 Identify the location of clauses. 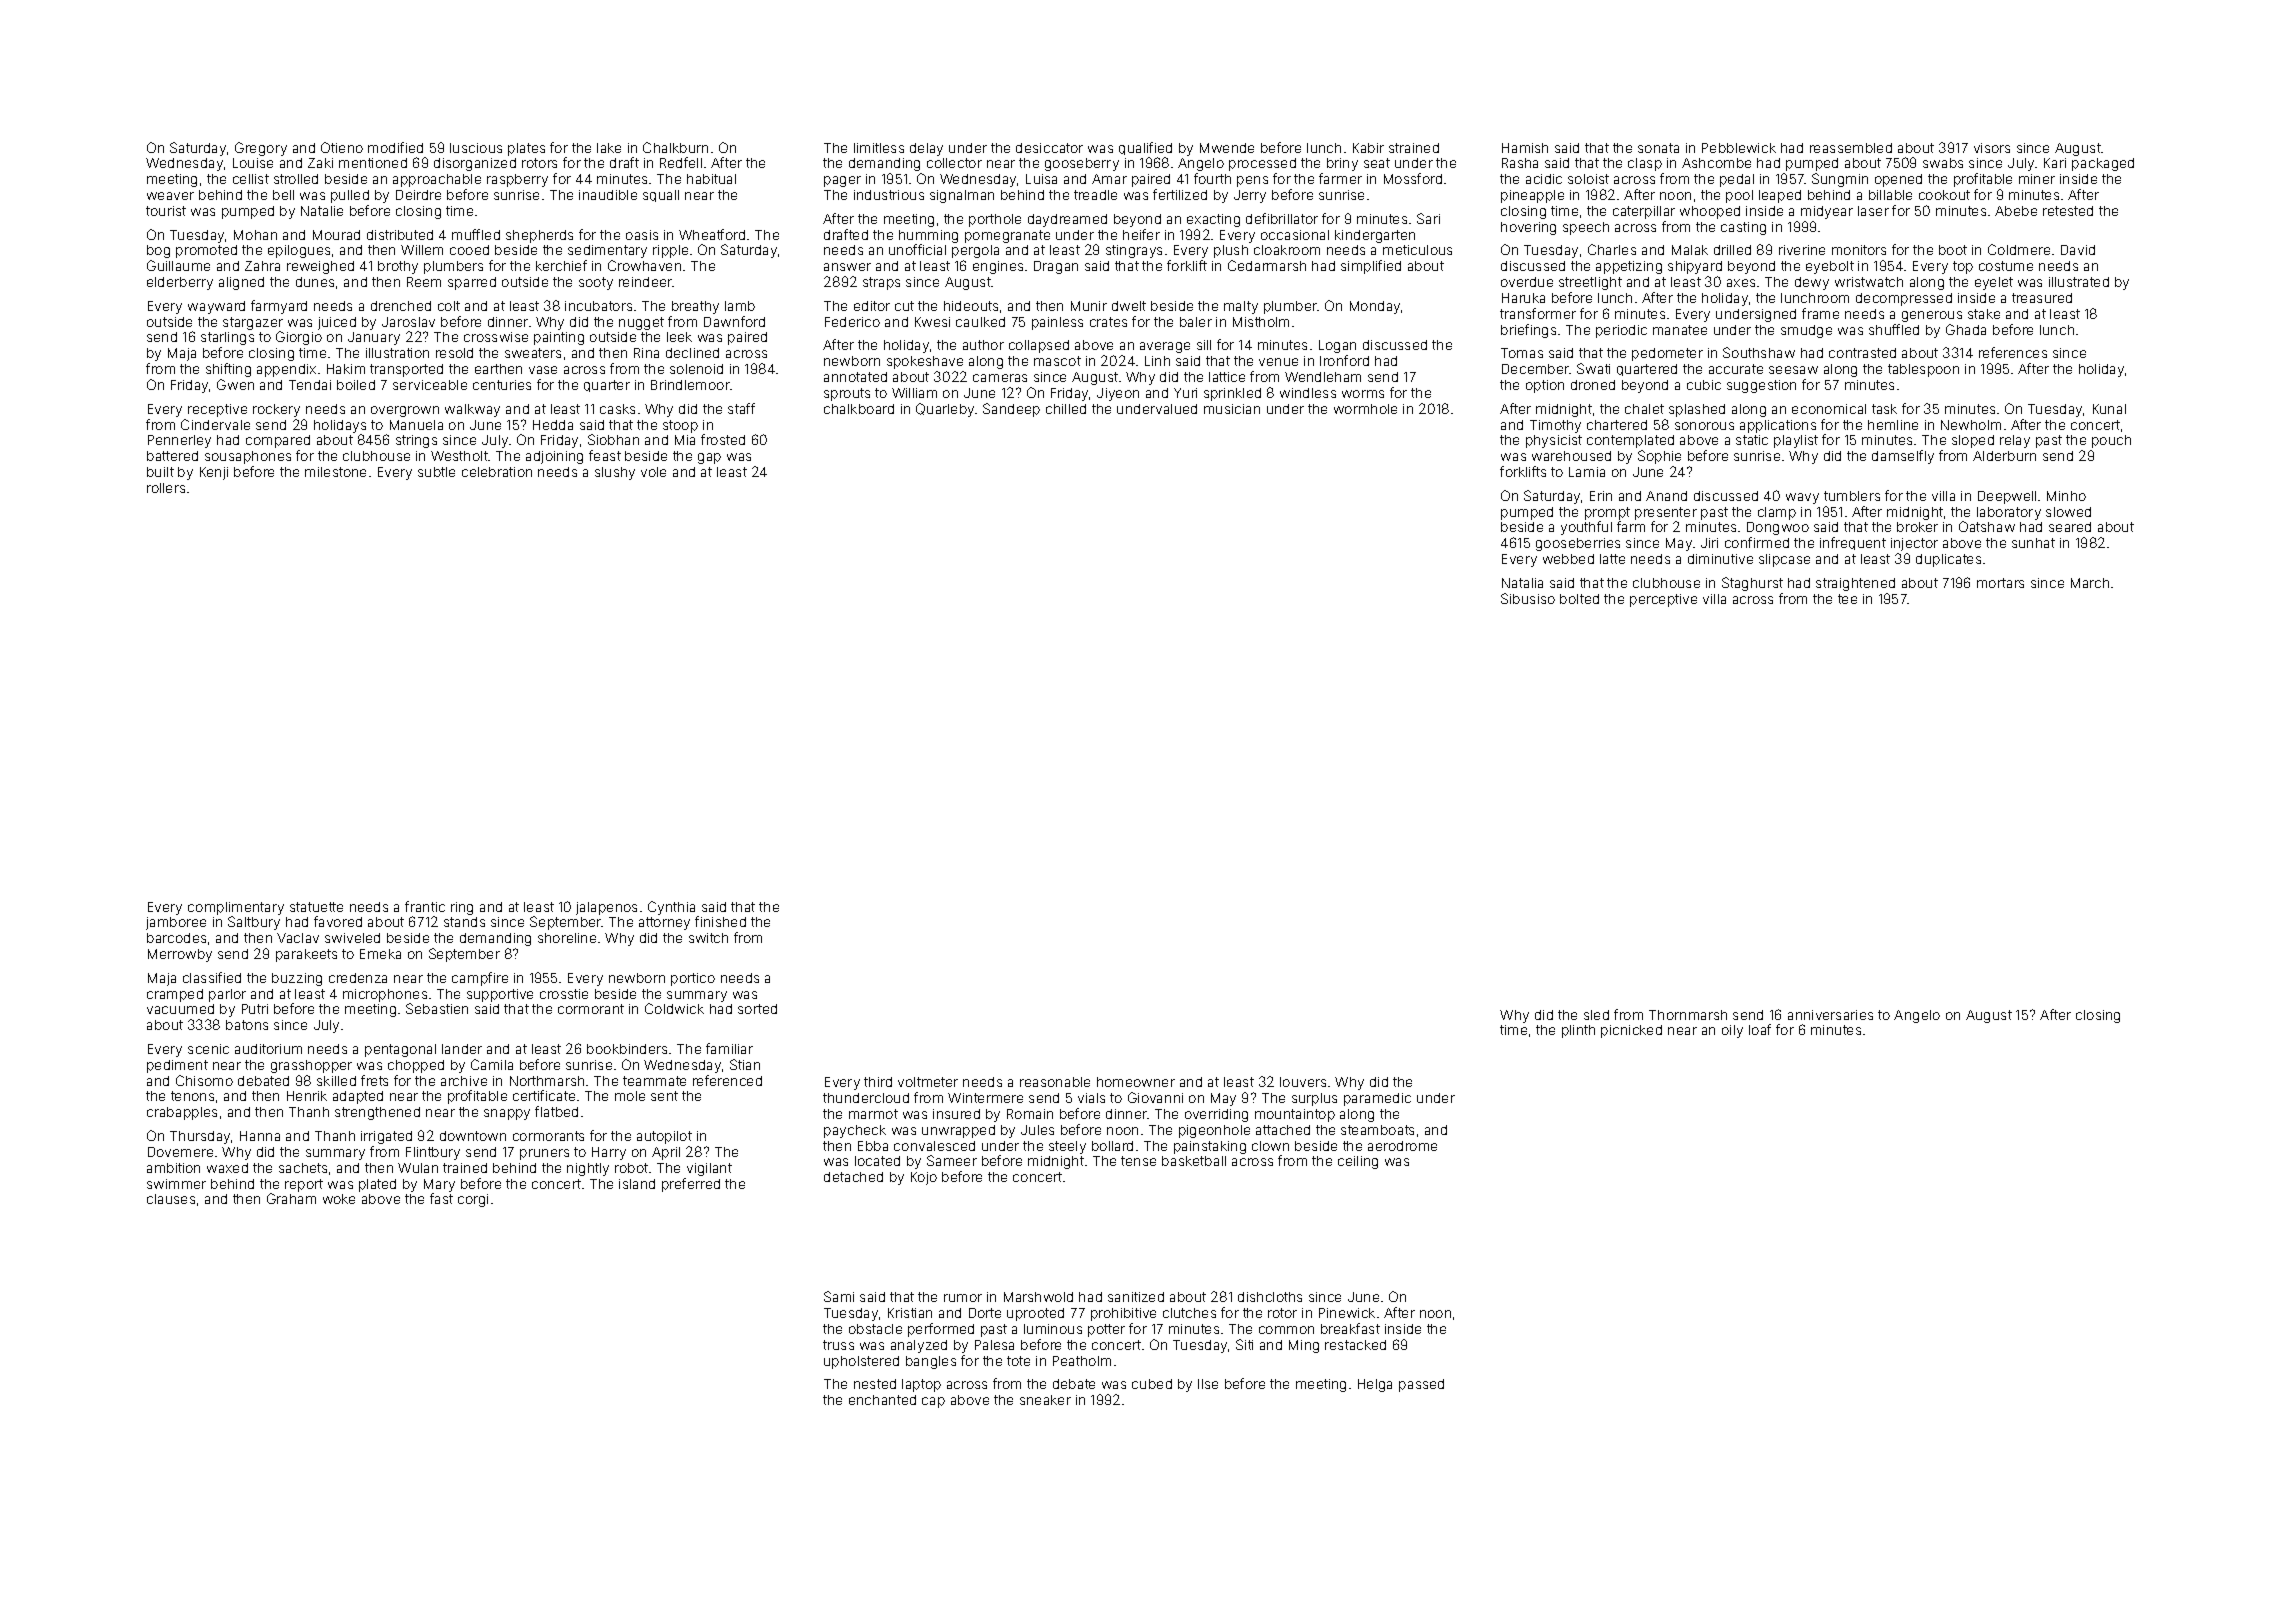
(171, 1199).
